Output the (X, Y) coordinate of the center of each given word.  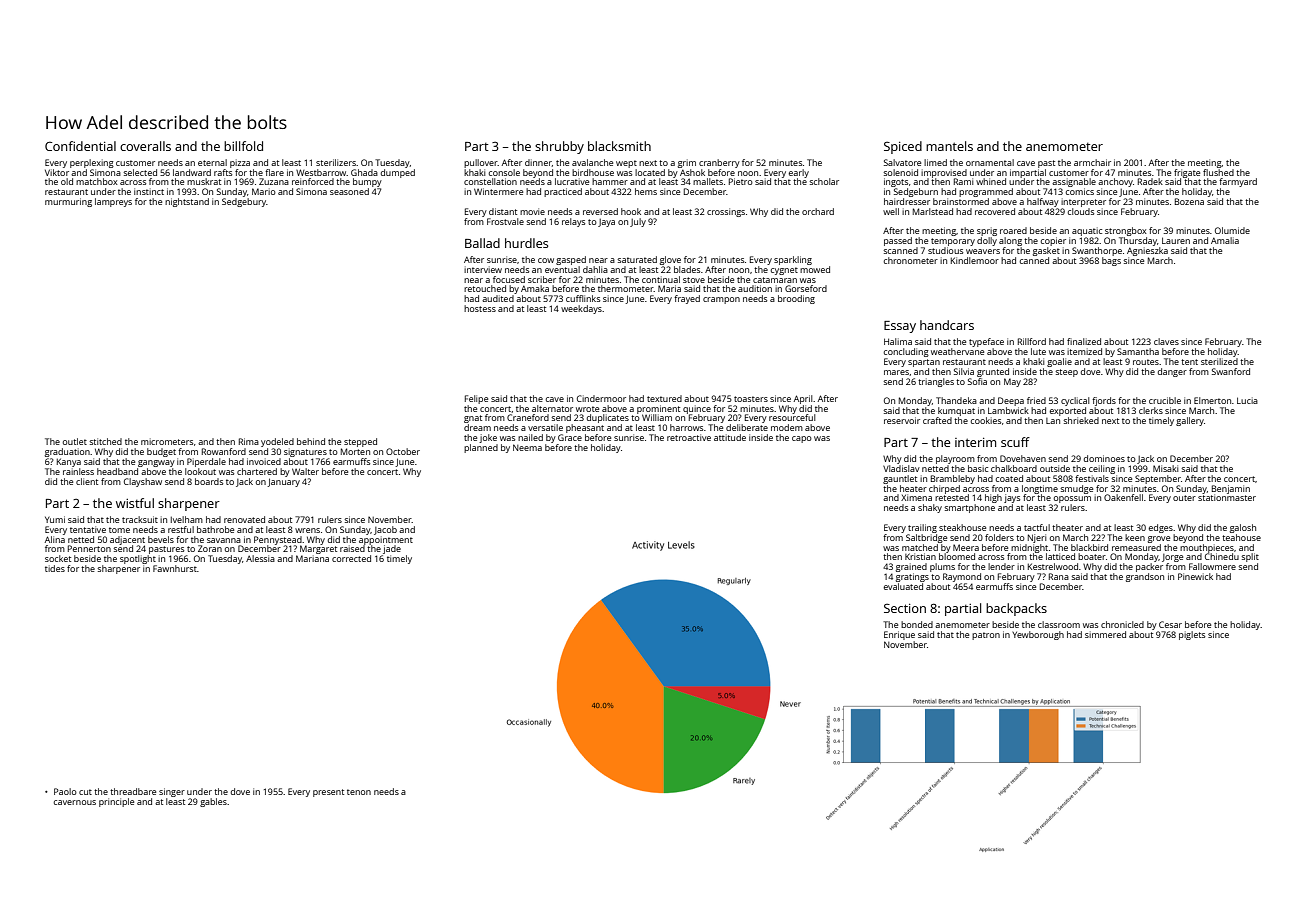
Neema (527, 447)
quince (697, 409)
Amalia (1225, 240)
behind (311, 441)
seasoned (349, 191)
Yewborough (1038, 635)
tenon (359, 792)
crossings (726, 212)
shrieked (1081, 420)
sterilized (1219, 361)
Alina (55, 539)
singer (172, 792)
